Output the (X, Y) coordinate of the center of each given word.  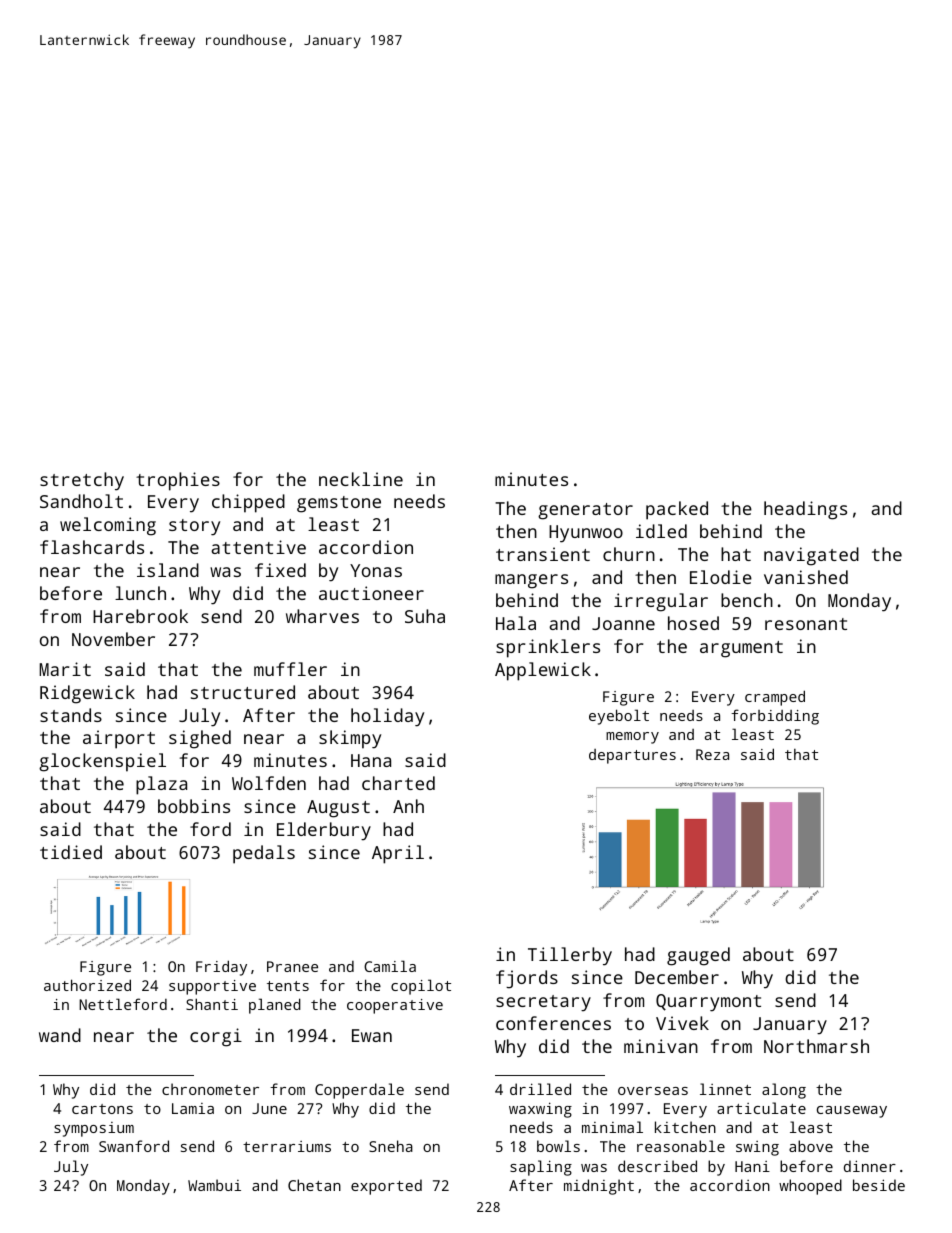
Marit (65, 669)
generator (585, 511)
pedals (264, 854)
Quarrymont (708, 1003)
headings (805, 510)
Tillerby (570, 956)
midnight (599, 1187)
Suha (425, 616)
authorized (87, 985)
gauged (698, 956)
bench (747, 600)
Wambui (214, 1185)
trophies (178, 481)
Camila (390, 966)
